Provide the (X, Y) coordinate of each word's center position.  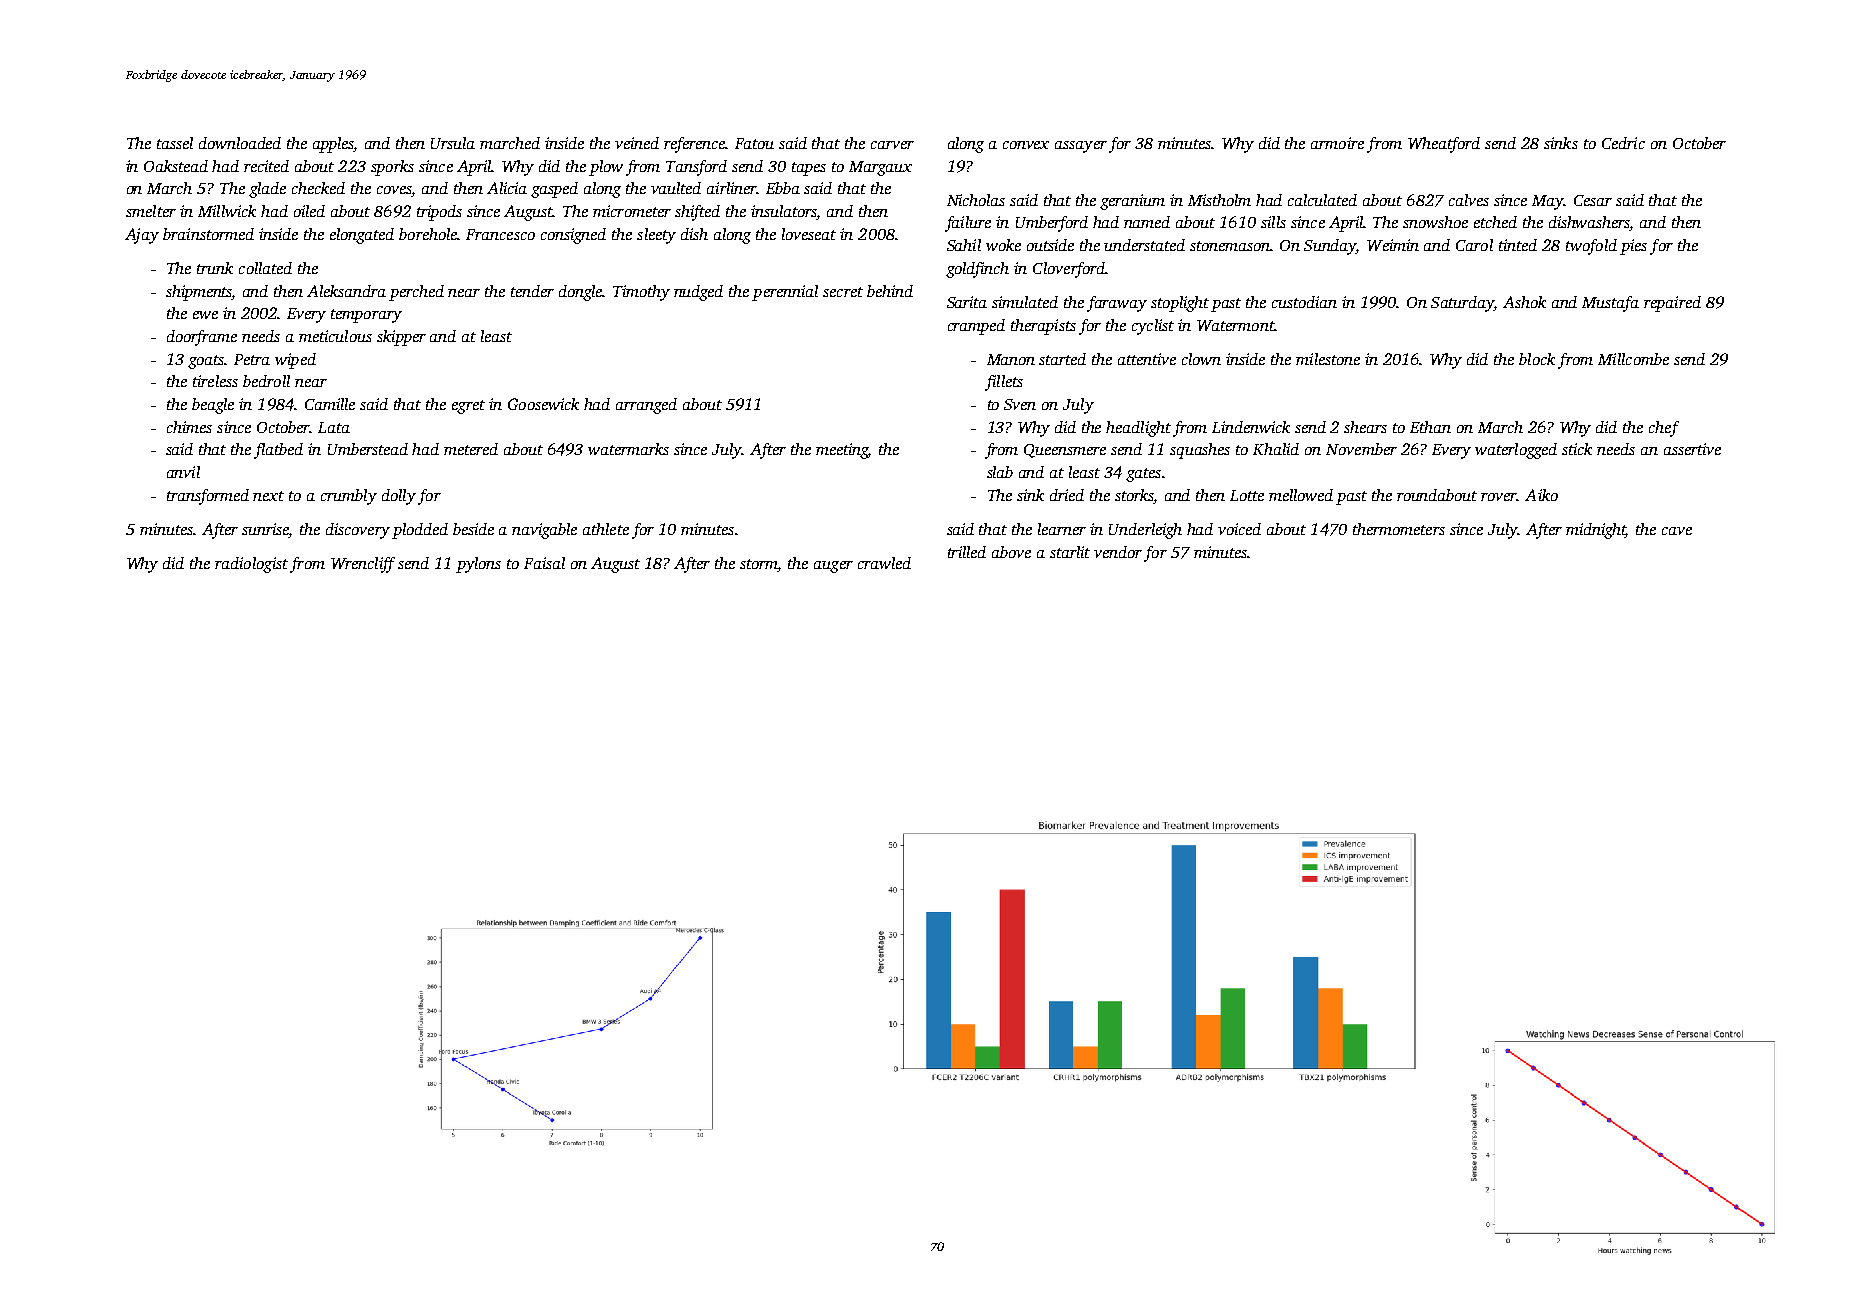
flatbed (278, 451)
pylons (478, 565)
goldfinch (977, 270)
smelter (151, 211)
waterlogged (1516, 451)
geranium (1132, 202)
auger (833, 567)
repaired (1672, 304)
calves (1469, 200)
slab (1000, 472)
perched (416, 293)
